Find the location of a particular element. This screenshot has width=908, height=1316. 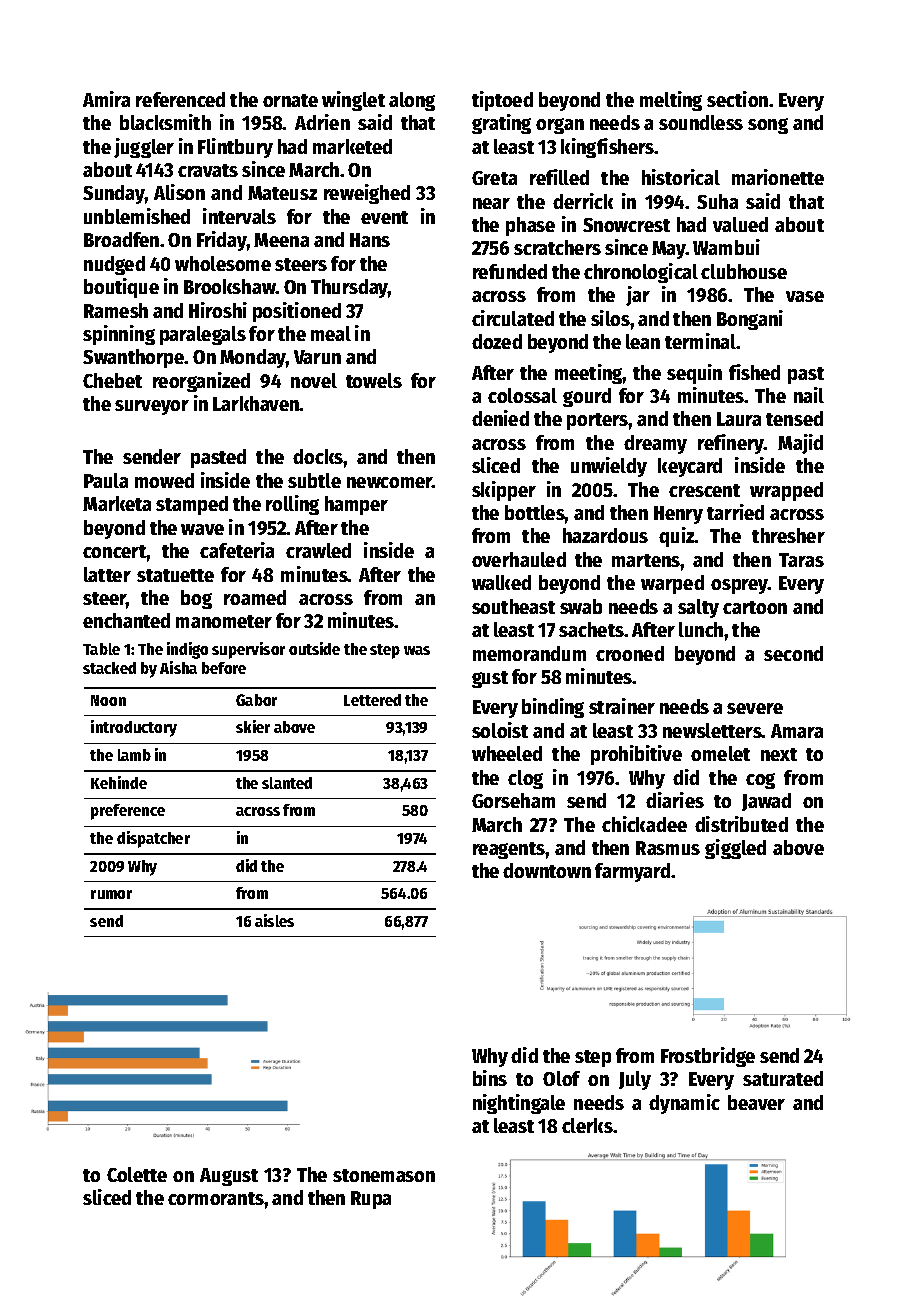

derrick is located at coordinates (583, 201).
